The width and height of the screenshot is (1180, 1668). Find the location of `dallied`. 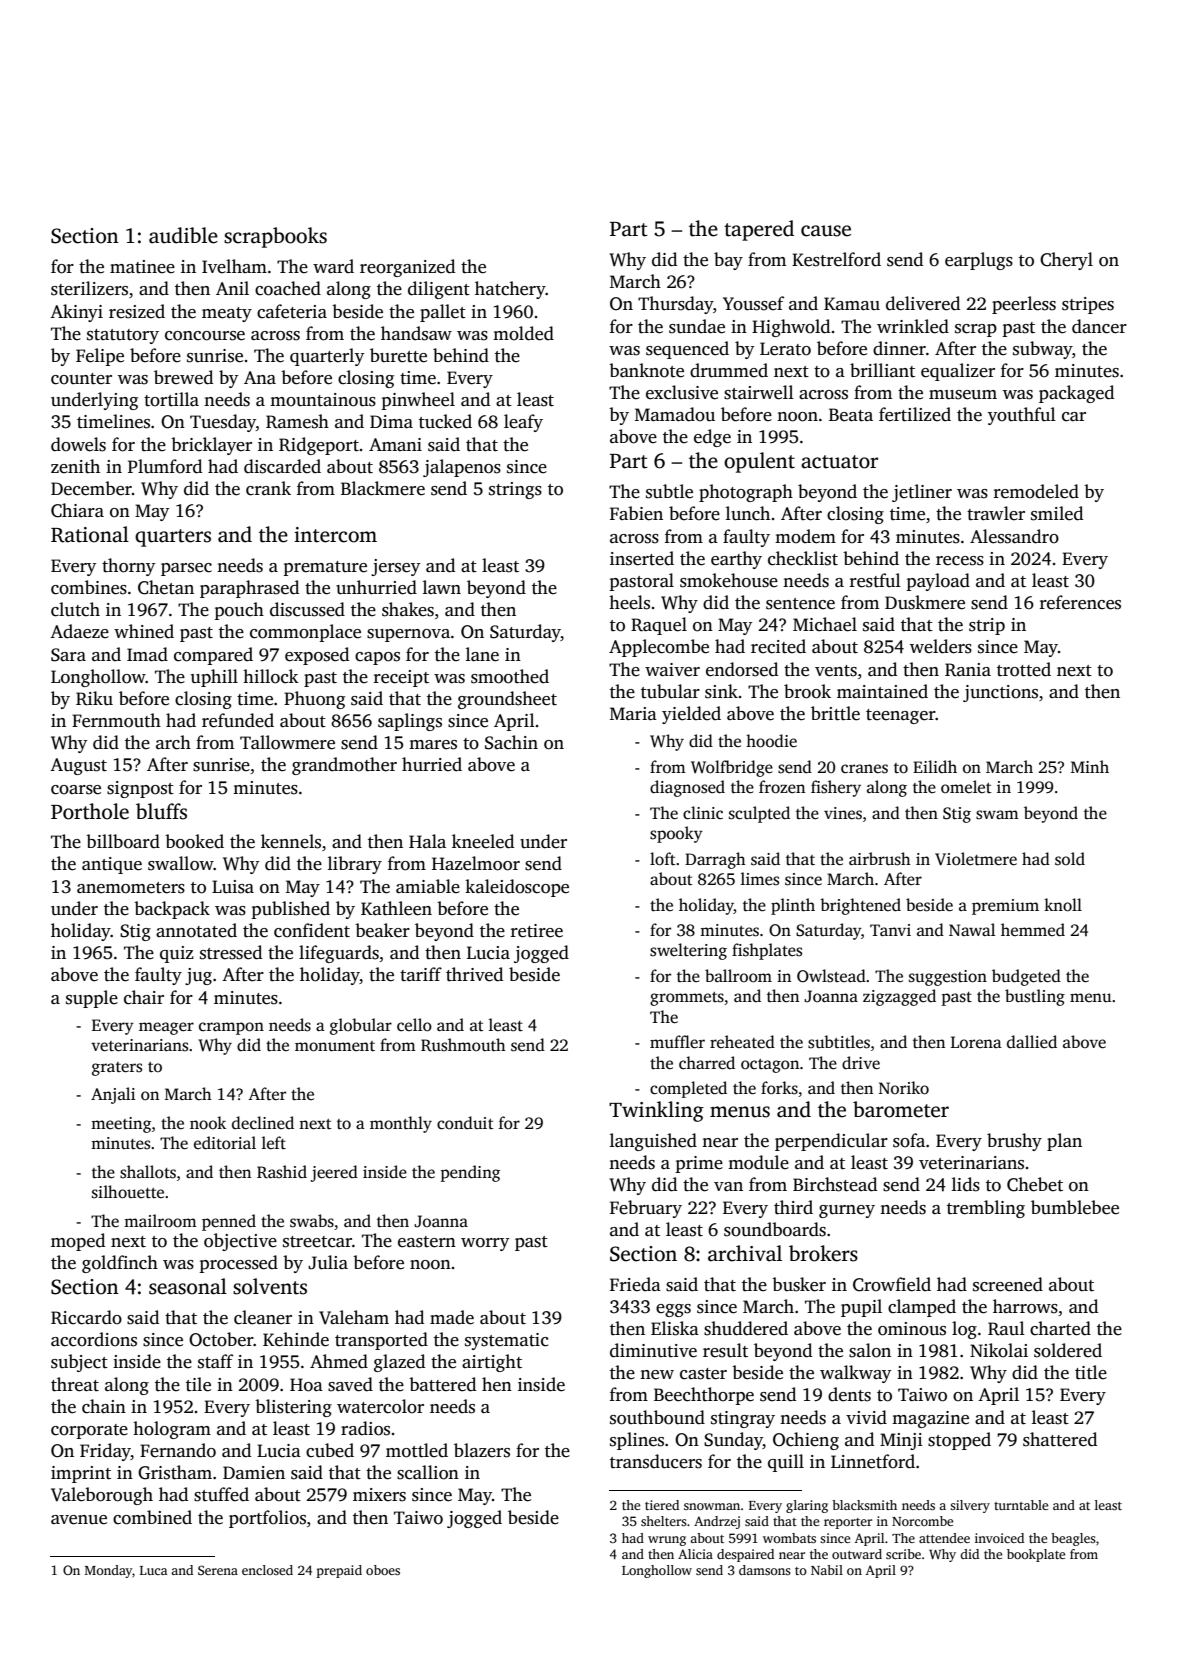

dallied is located at coordinates (1032, 1042).
